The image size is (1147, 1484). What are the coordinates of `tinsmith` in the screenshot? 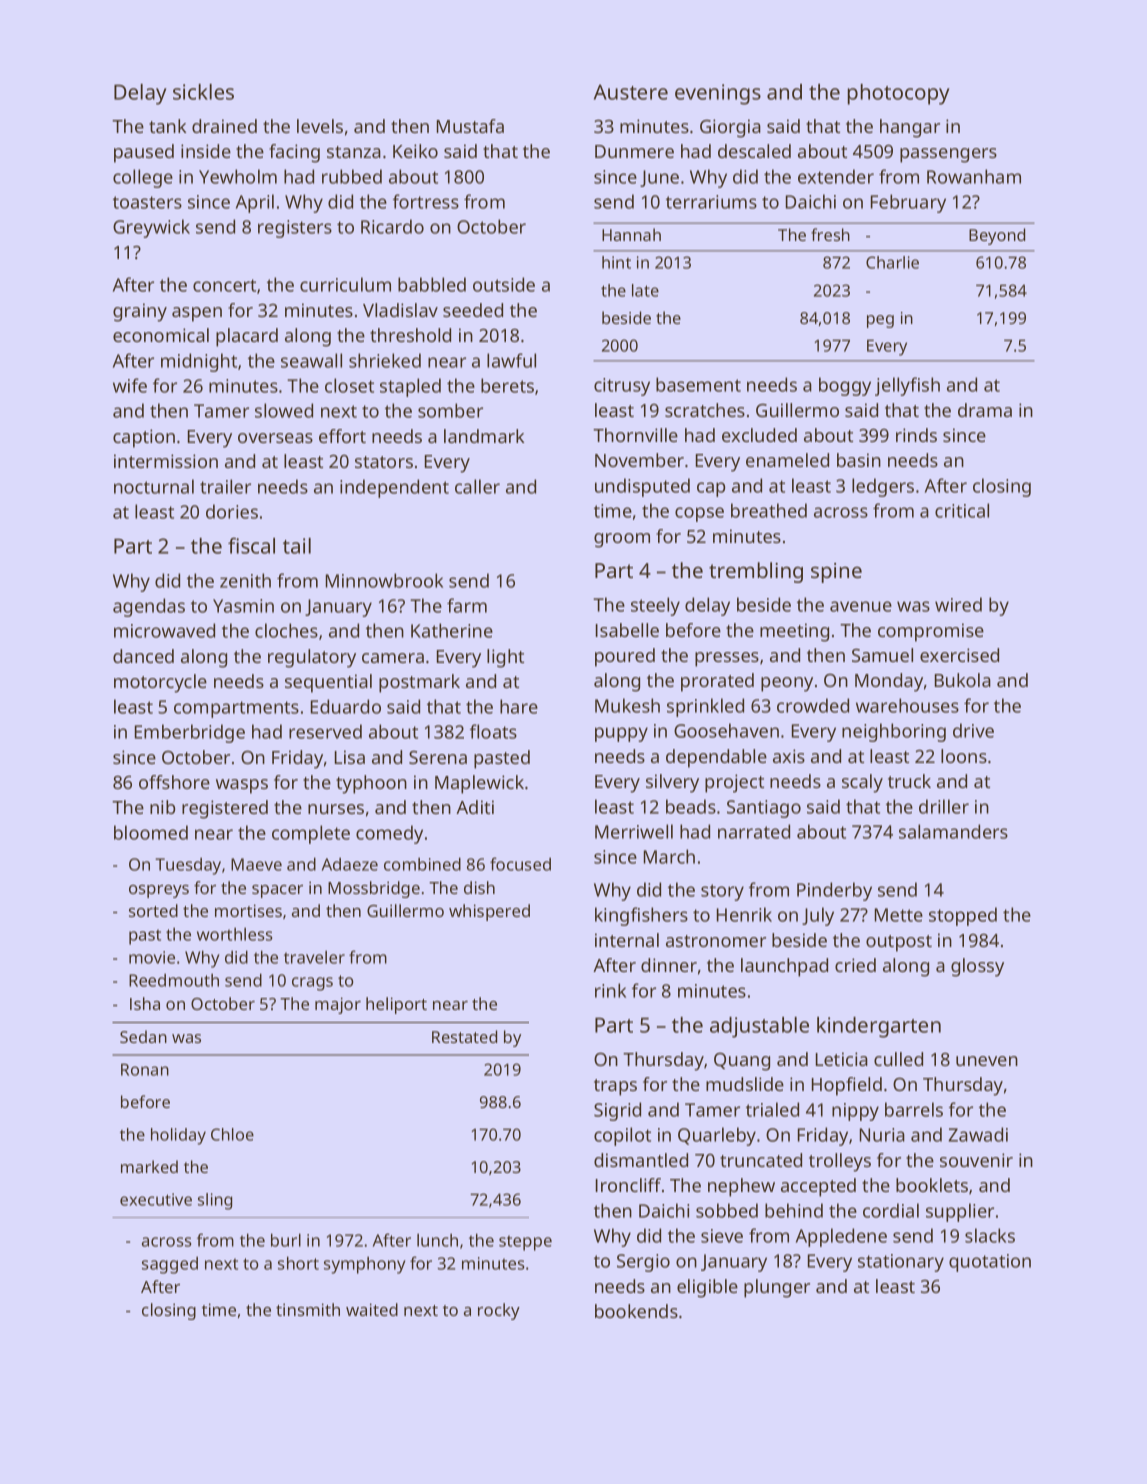 It's located at (308, 1309).
